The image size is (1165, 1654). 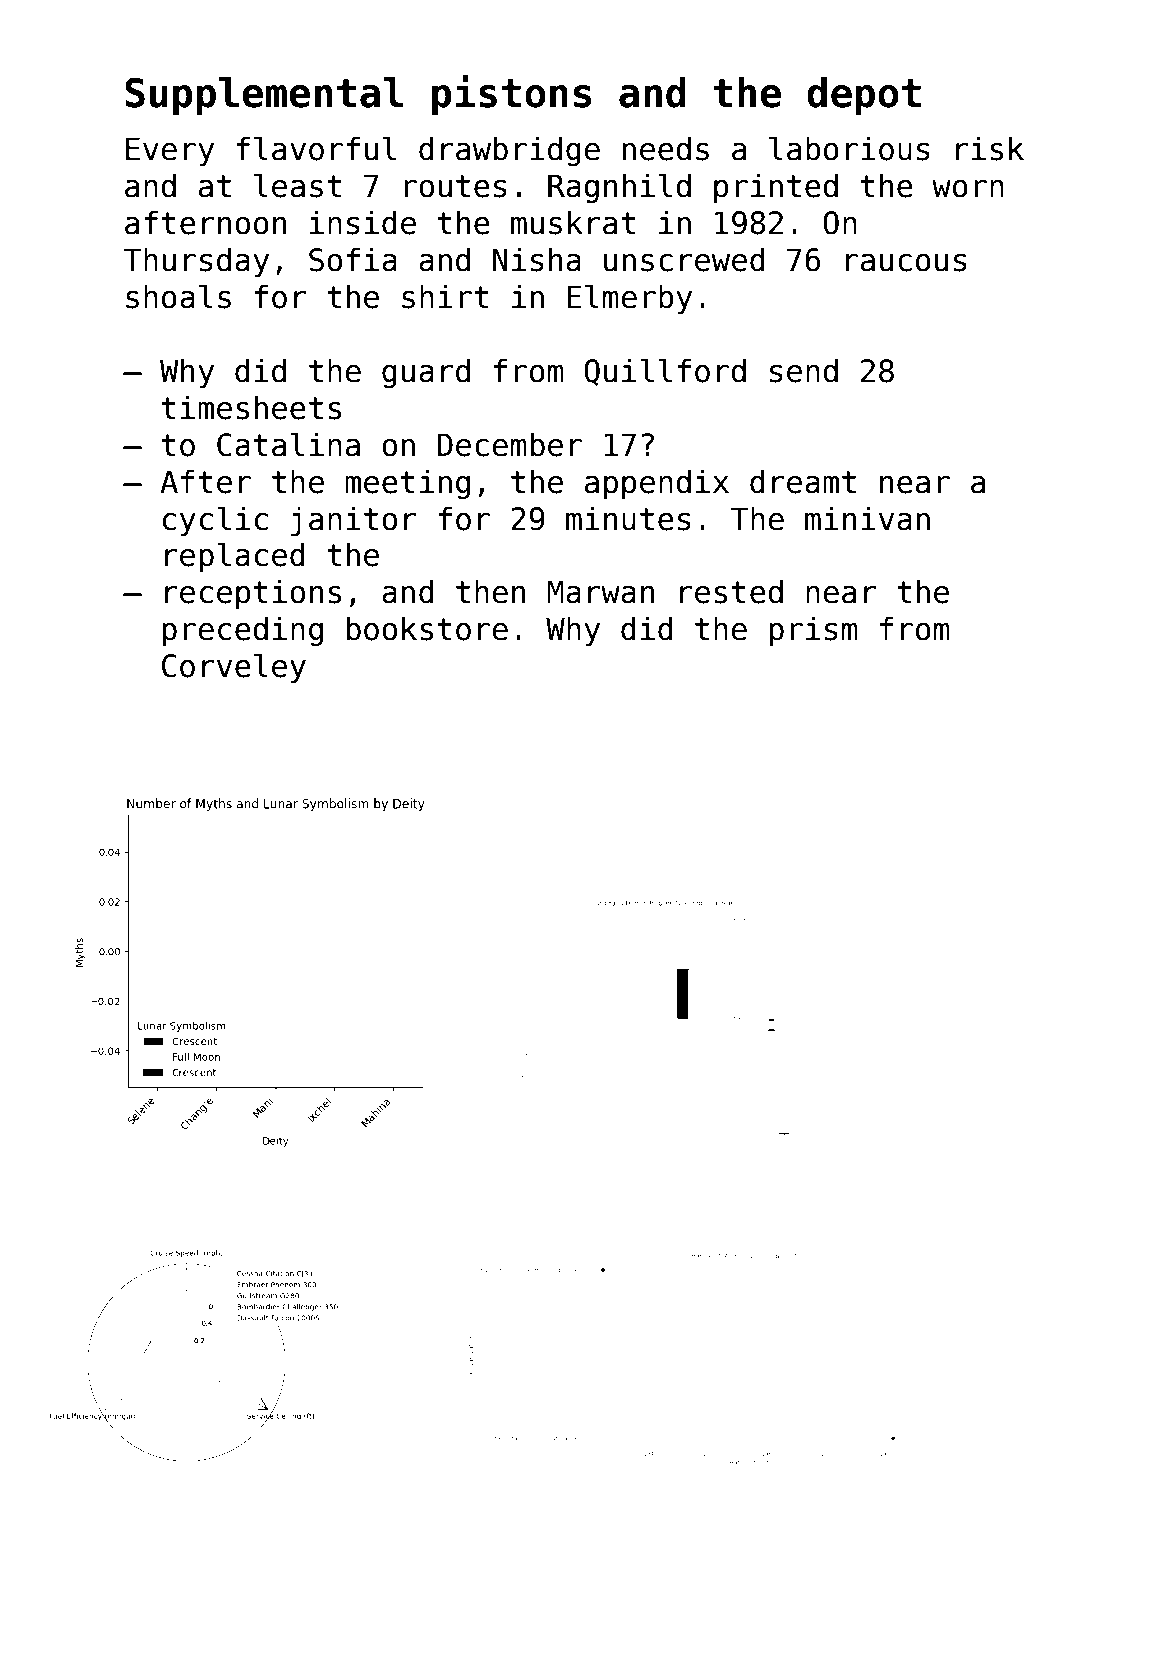 What do you see at coordinates (867, 518) in the image?
I see `minivan` at bounding box center [867, 518].
